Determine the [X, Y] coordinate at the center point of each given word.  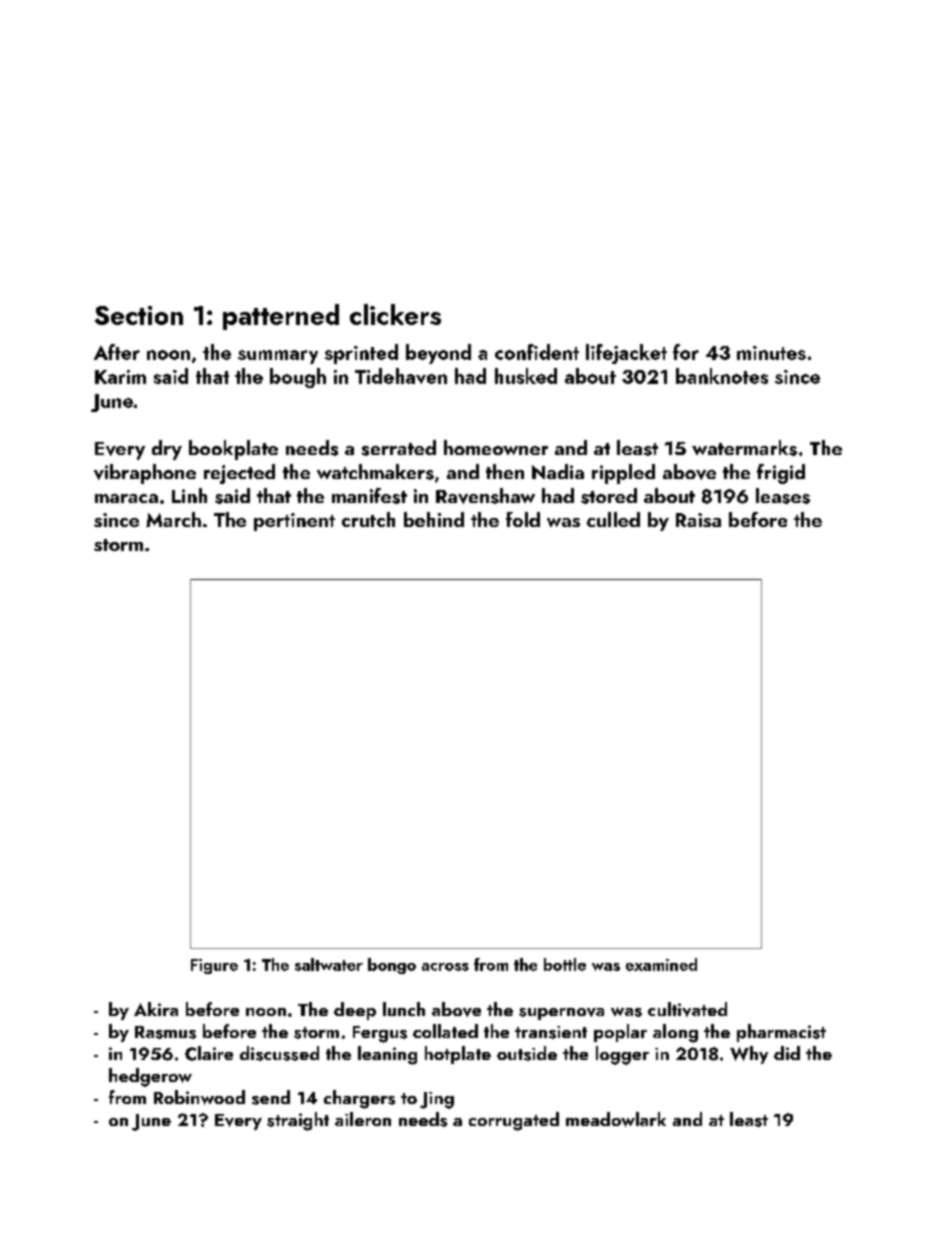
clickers [395, 314]
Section [139, 315]
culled [613, 519]
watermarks [744, 448]
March [173, 519]
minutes [771, 353]
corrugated [514, 1121]
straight [298, 1121]
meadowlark [616, 1119]
